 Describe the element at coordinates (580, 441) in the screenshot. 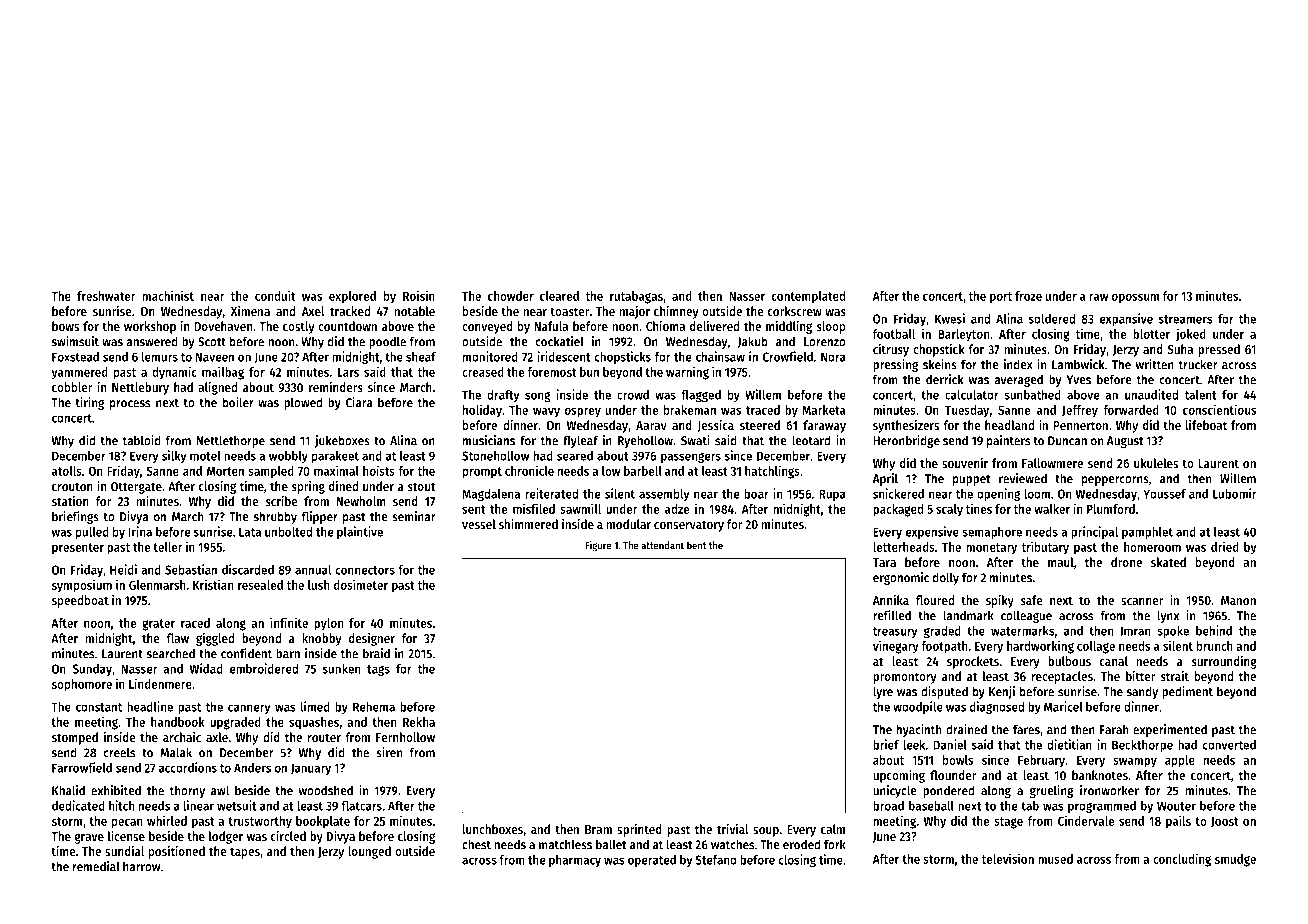

I see `flyleaf` at that location.
